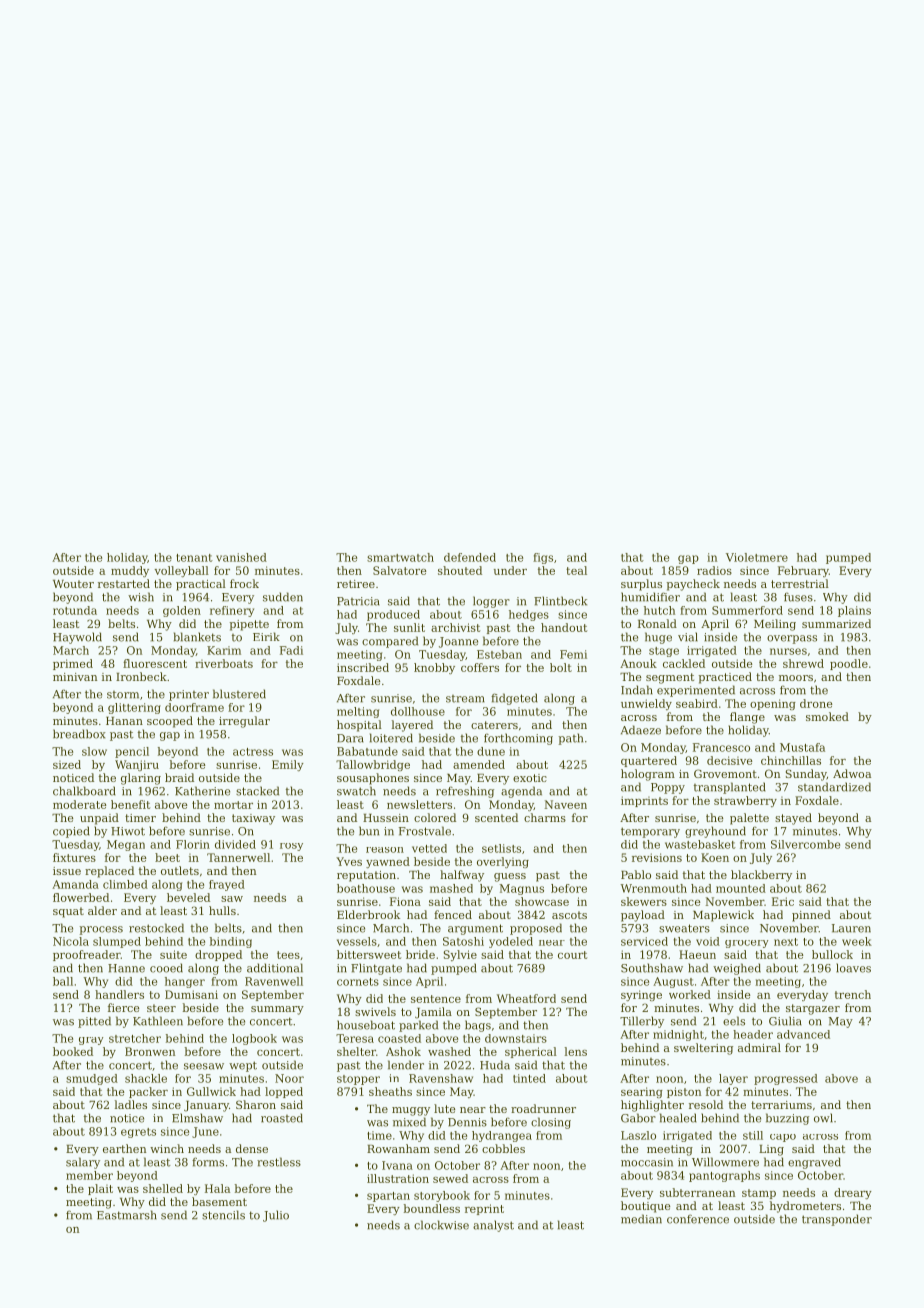  What do you see at coordinates (252, 1148) in the image?
I see `dense` at bounding box center [252, 1148].
